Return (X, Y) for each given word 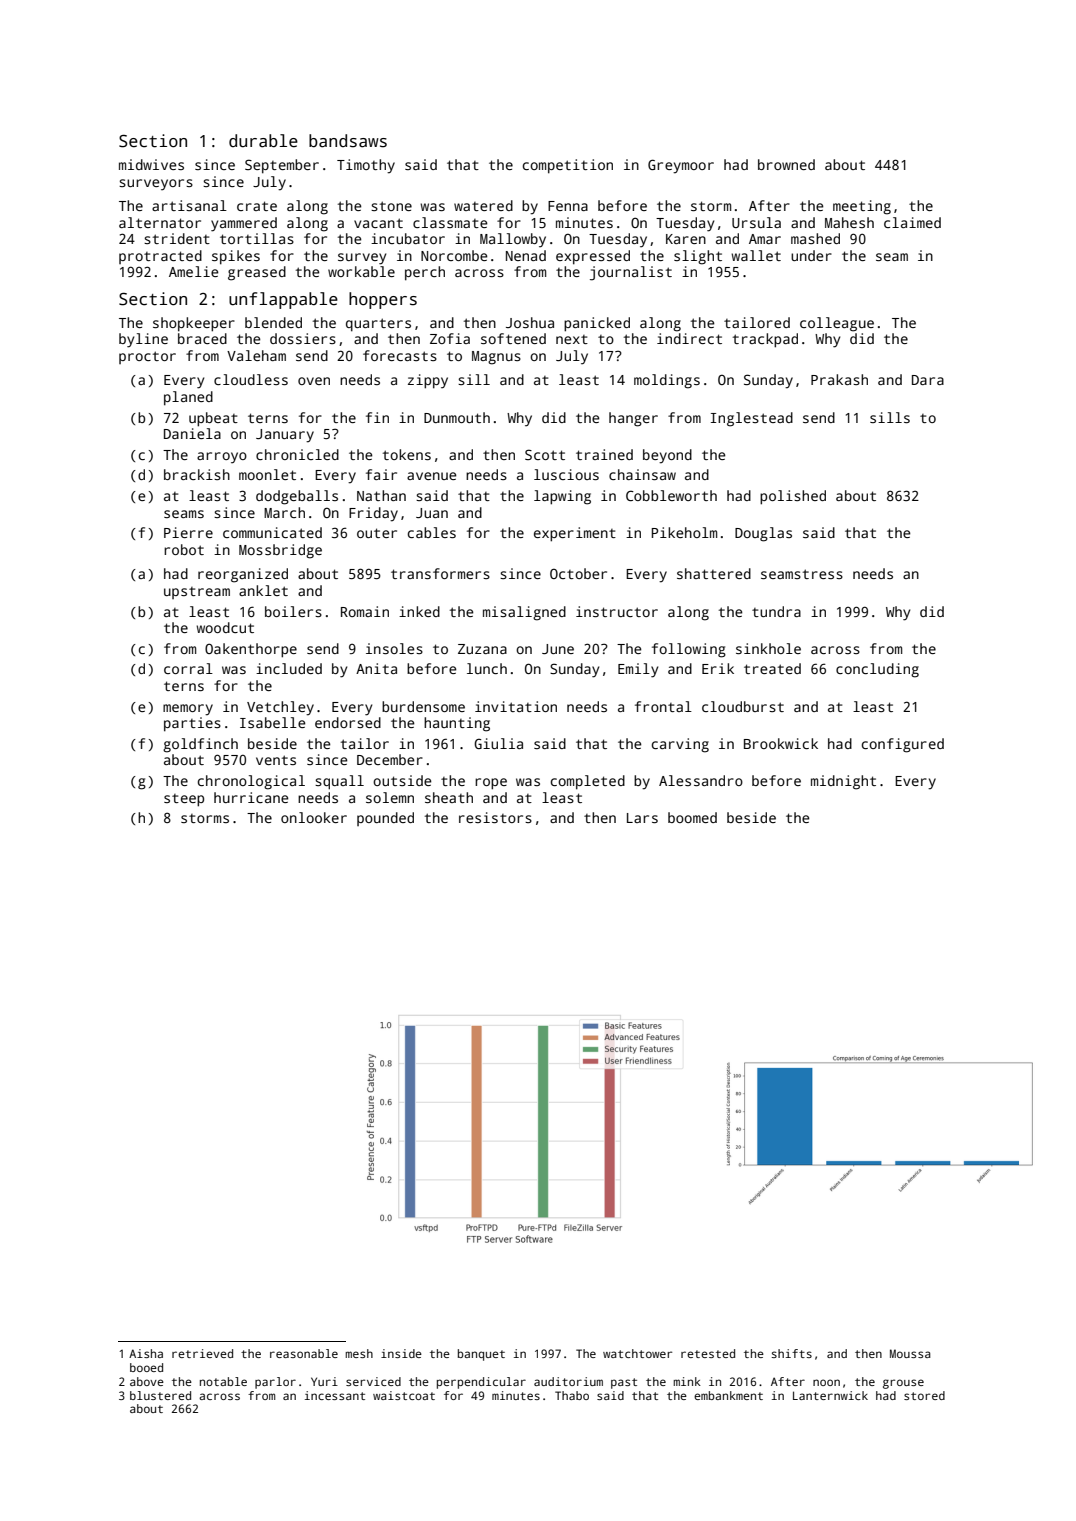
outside (402, 780)
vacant (378, 223)
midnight (843, 782)
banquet (481, 1355)
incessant (335, 1395)
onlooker (314, 817)
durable (263, 141)
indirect (689, 338)
